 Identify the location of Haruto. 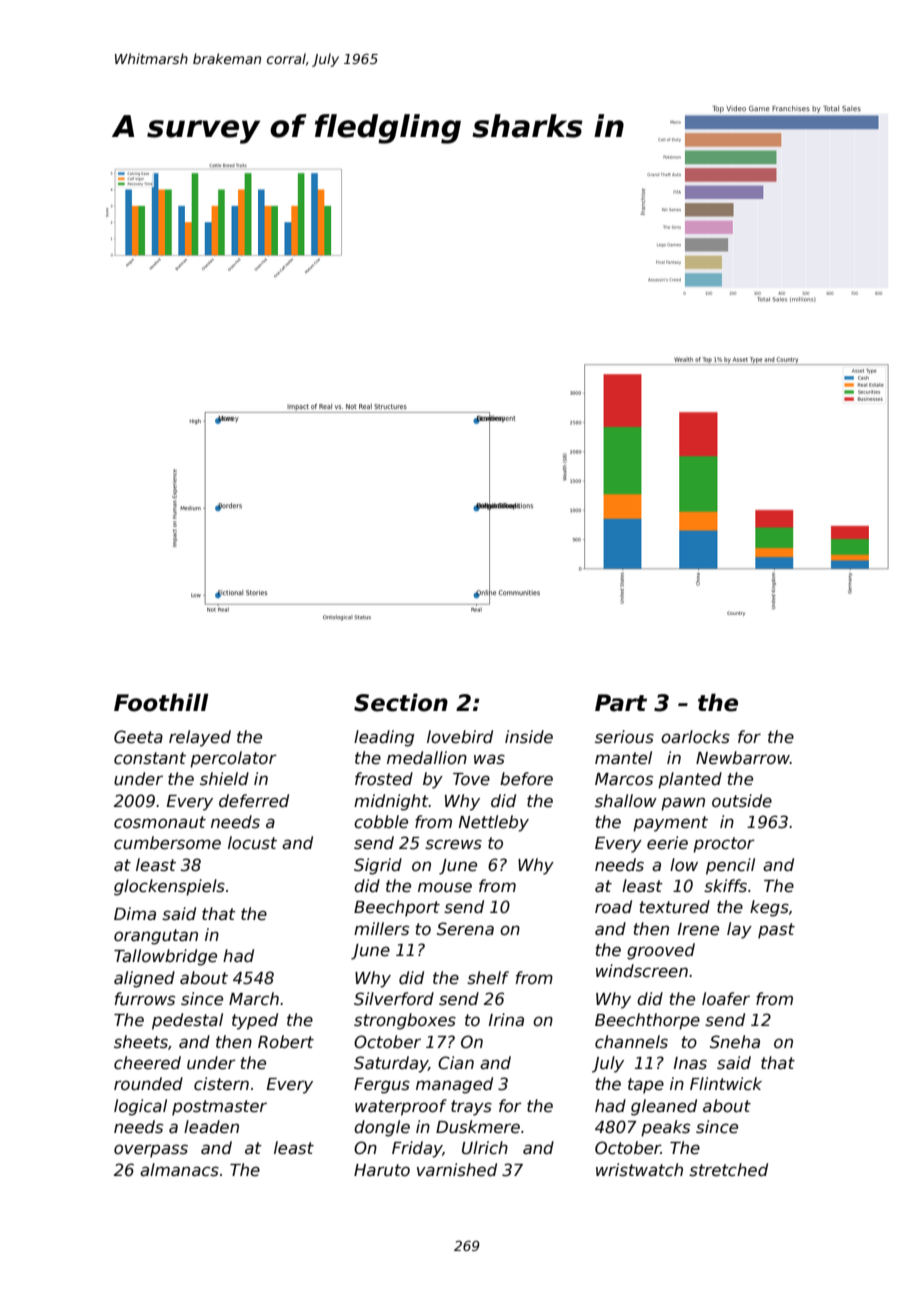
(382, 1170).
